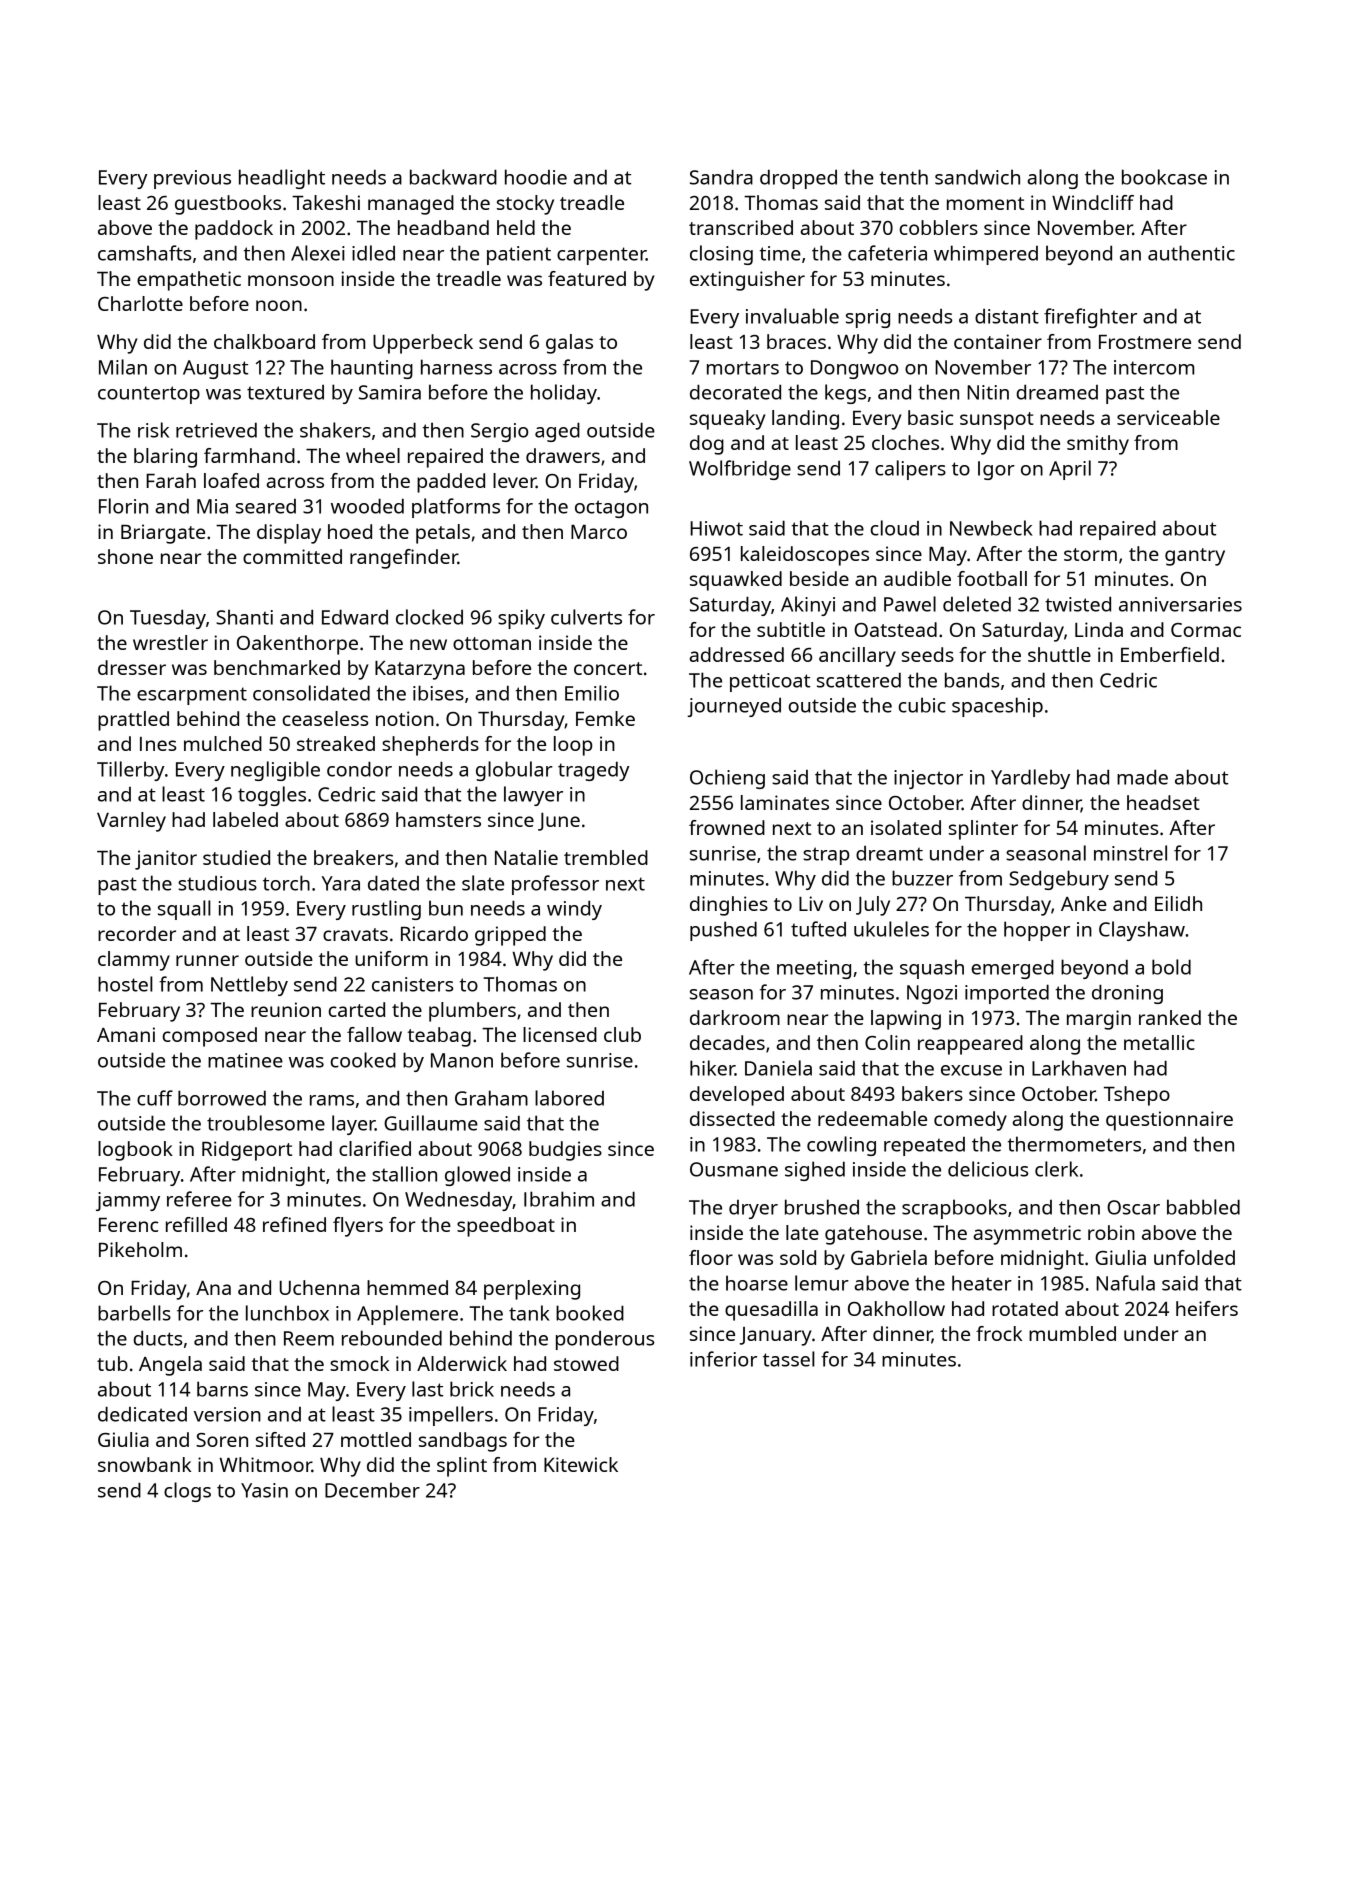 This document has height=1902, width=1345. What do you see at coordinates (737, 654) in the document?
I see `addressed` at bounding box center [737, 654].
